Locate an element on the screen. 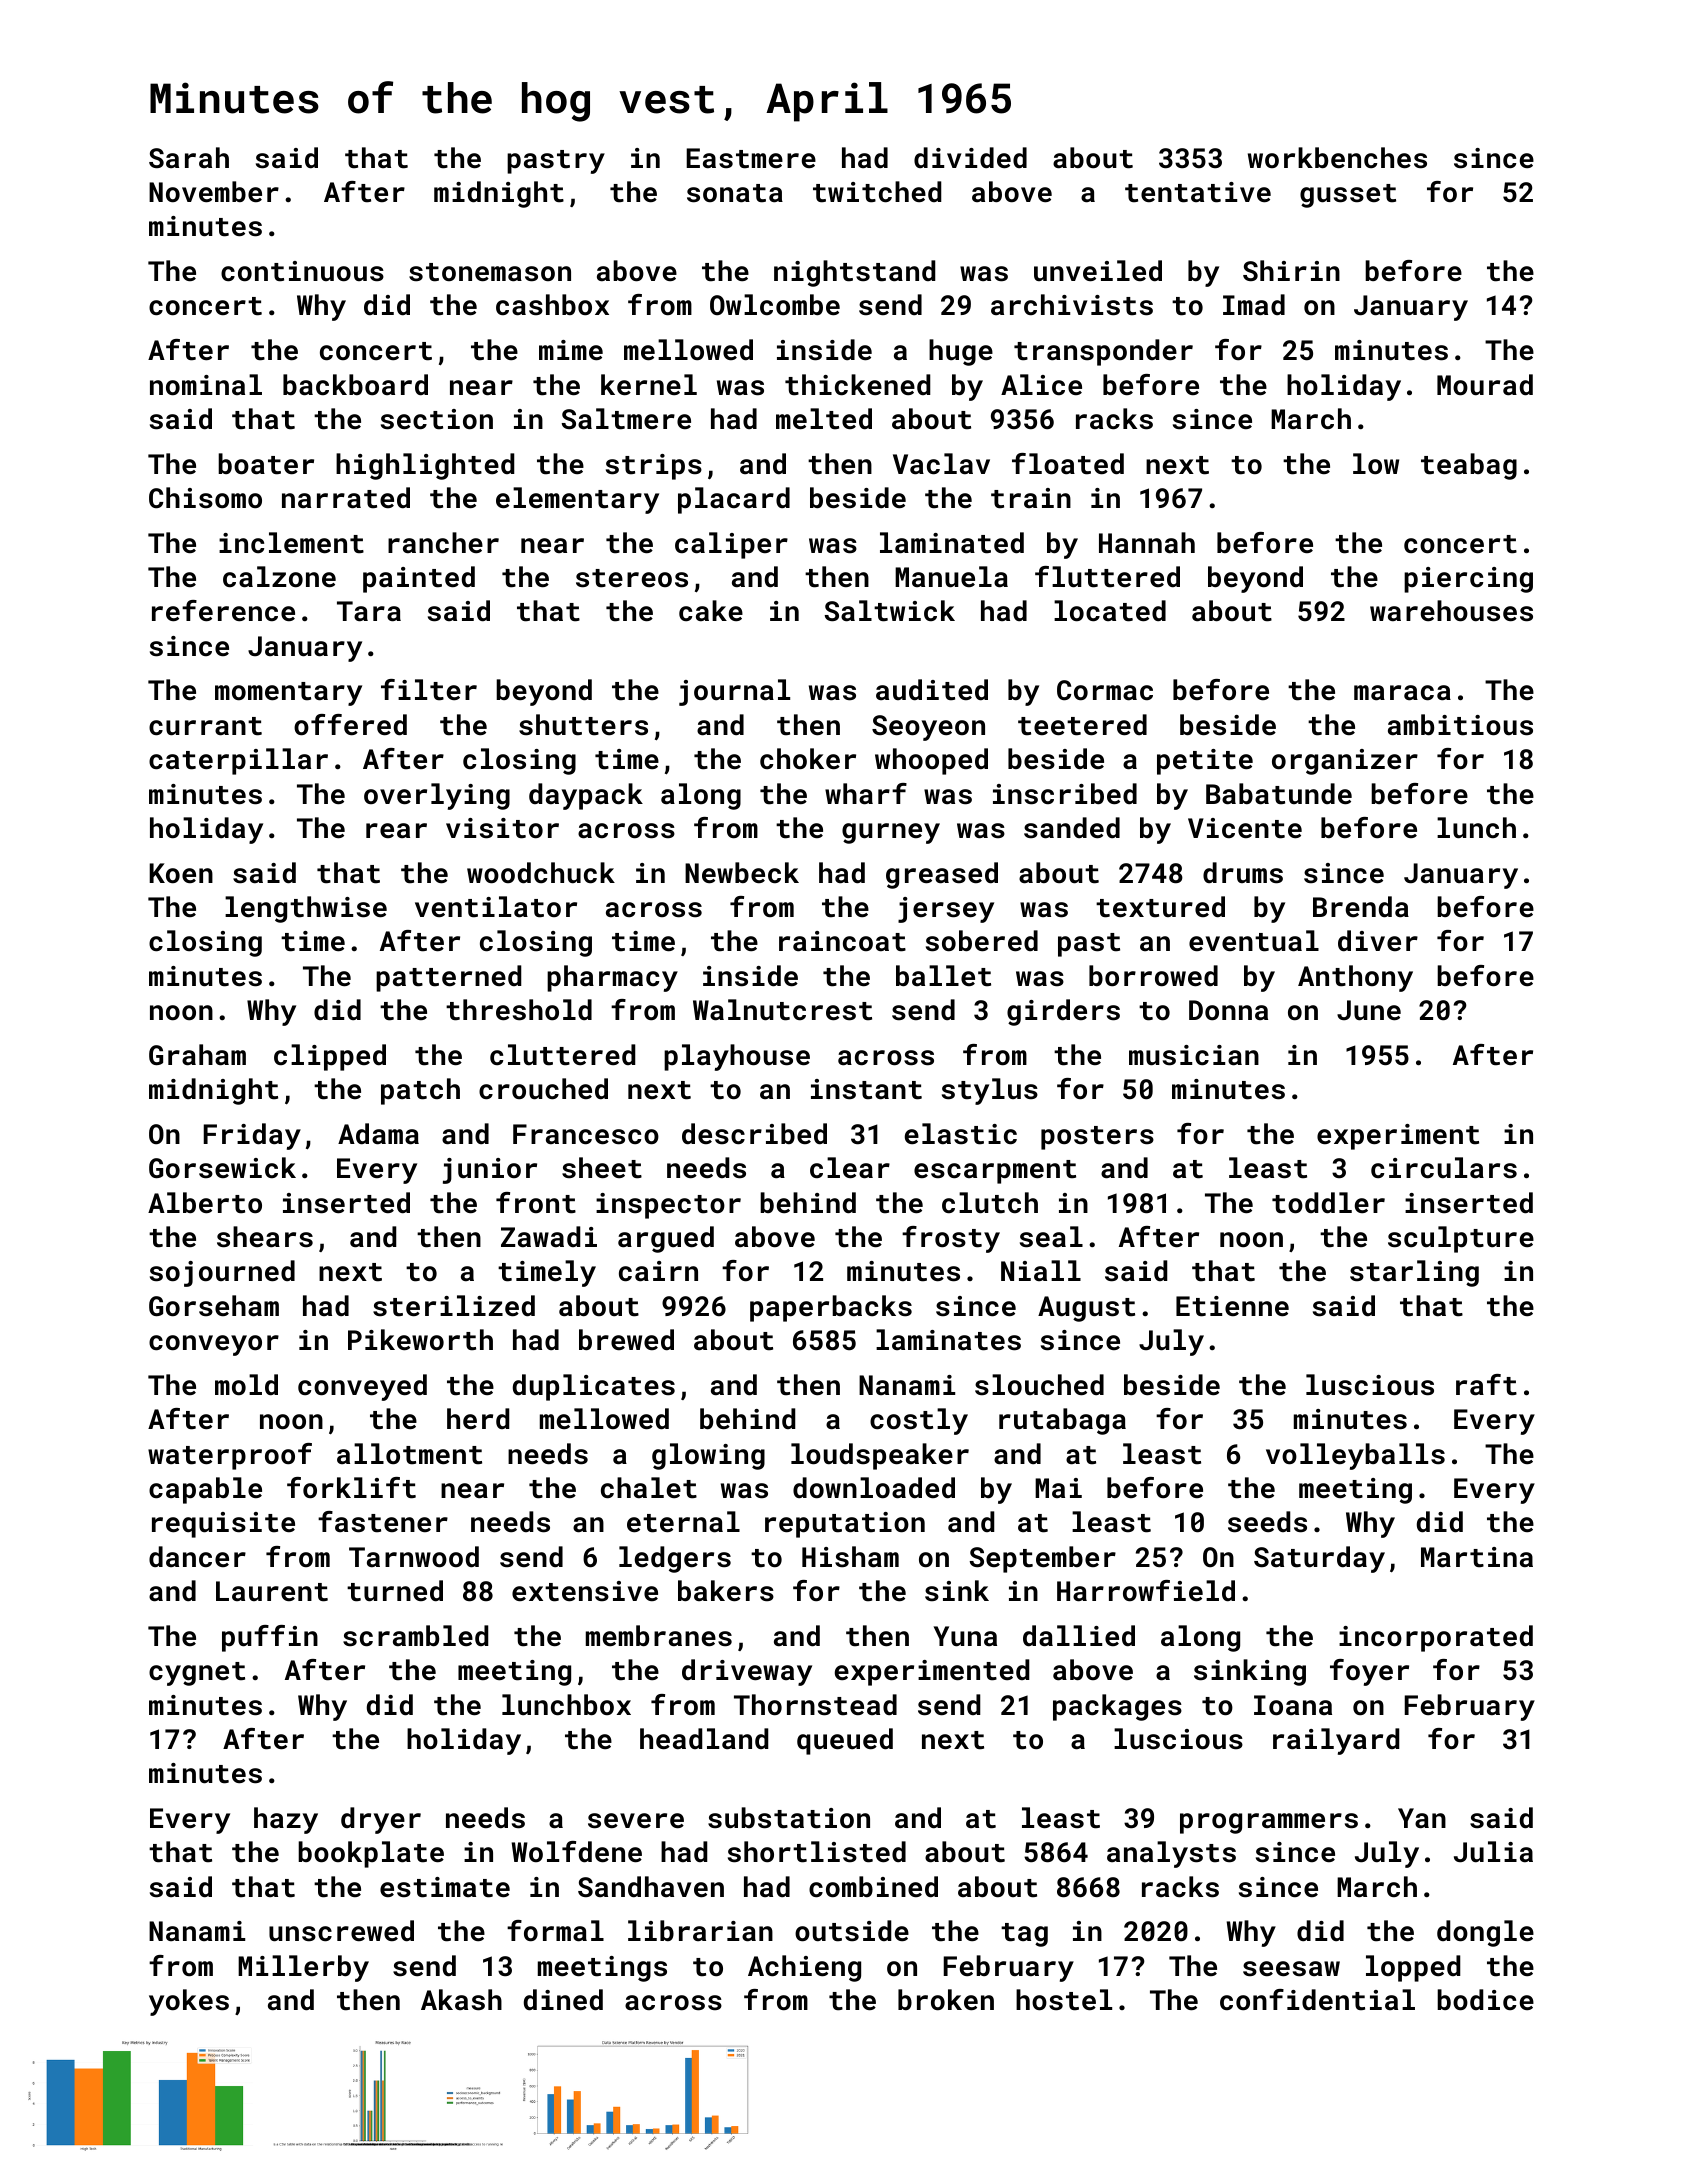 The width and height of the screenshot is (1683, 2178). sobered is located at coordinates (982, 941).
